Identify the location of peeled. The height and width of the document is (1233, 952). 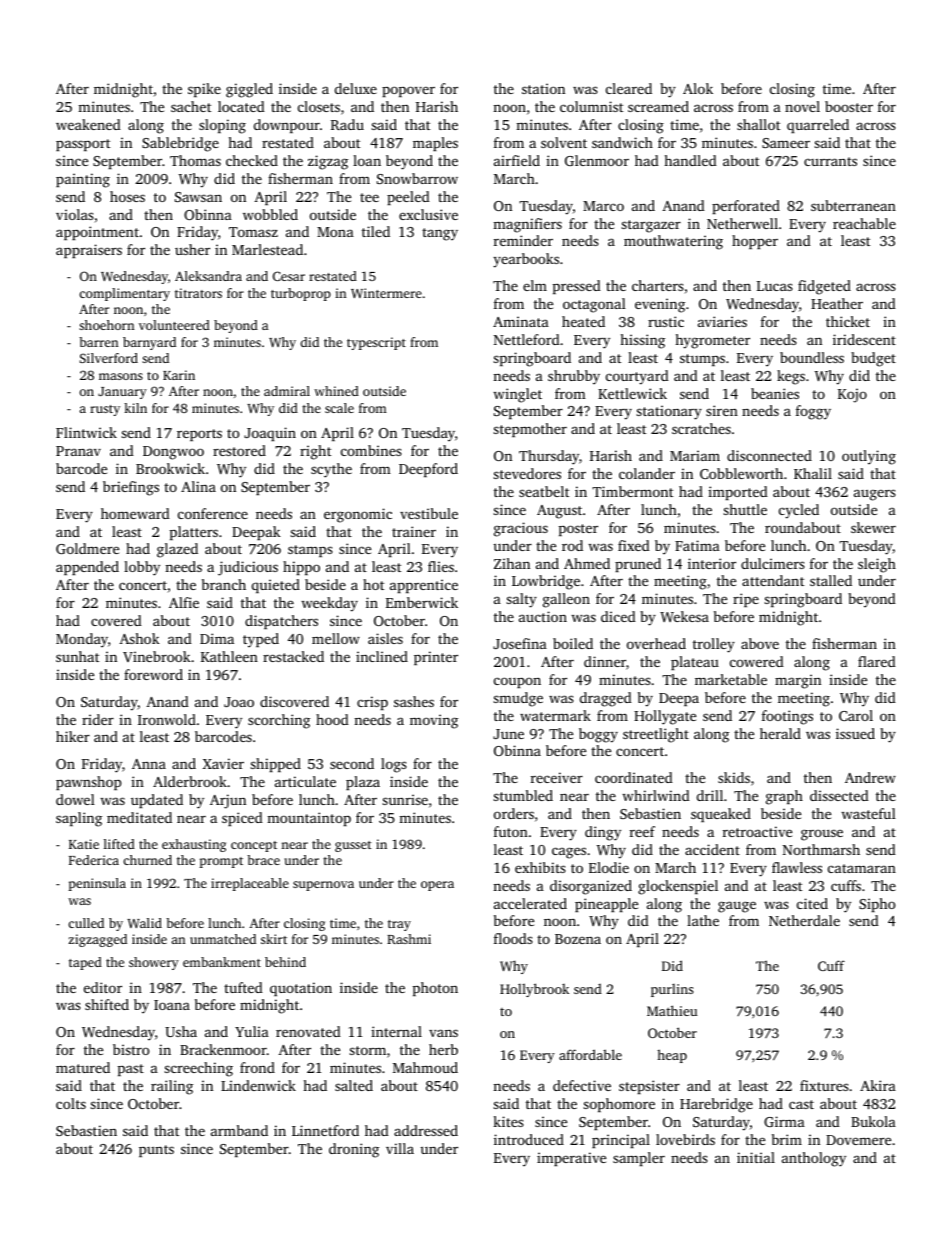
(408, 198).
